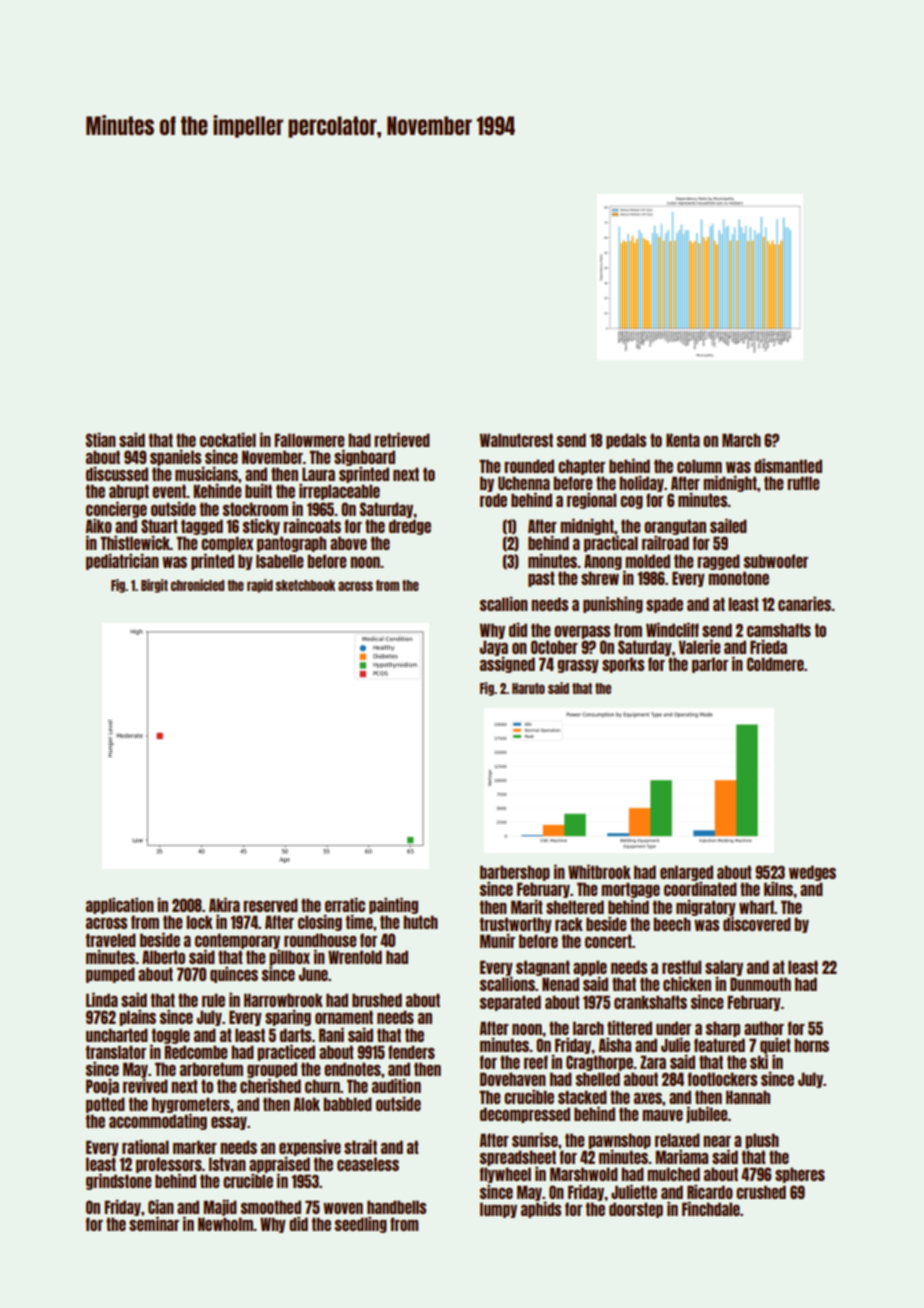  I want to click on quinces, so click(234, 975).
